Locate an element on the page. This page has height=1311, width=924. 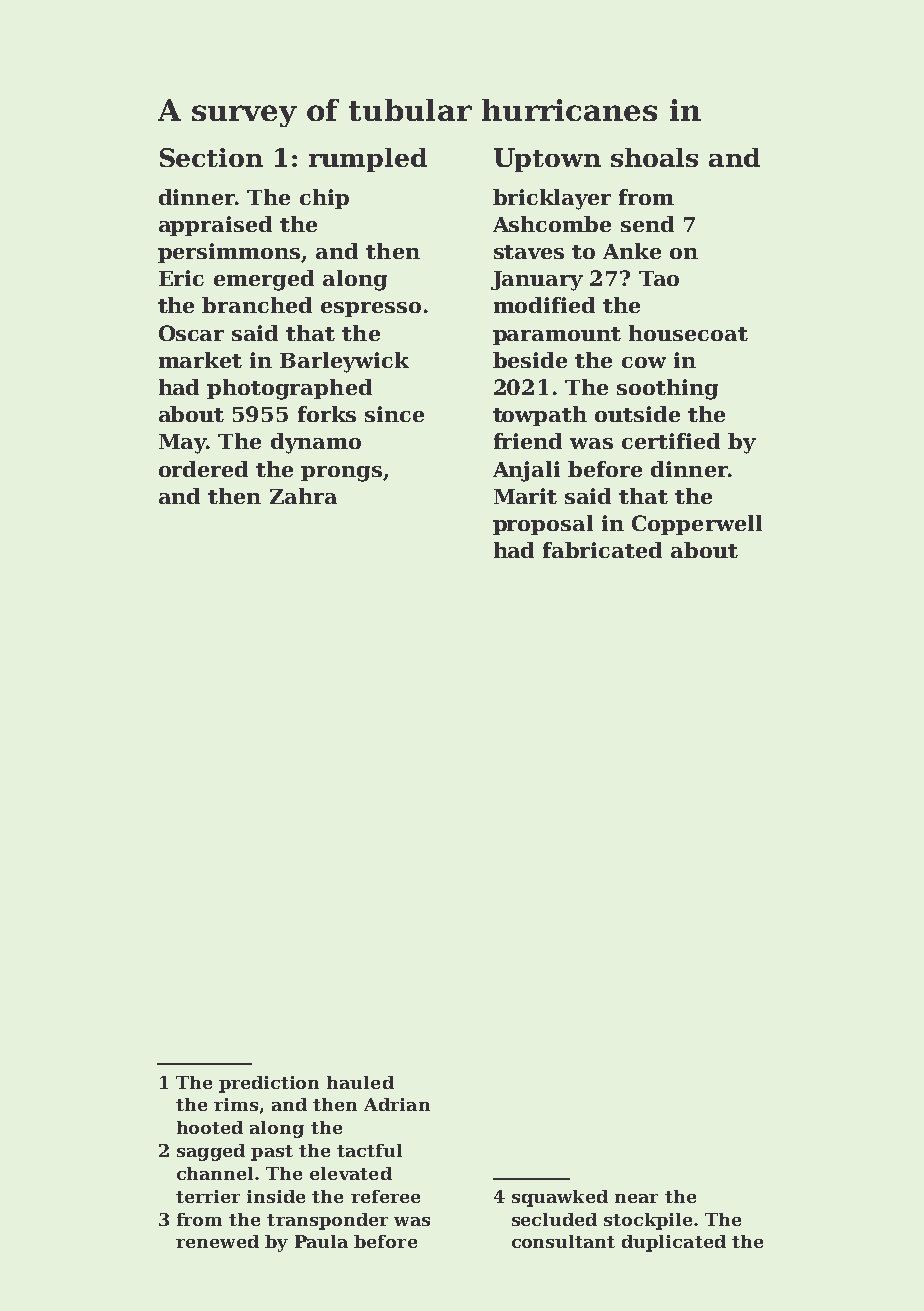
stockpile is located at coordinates (648, 1221).
